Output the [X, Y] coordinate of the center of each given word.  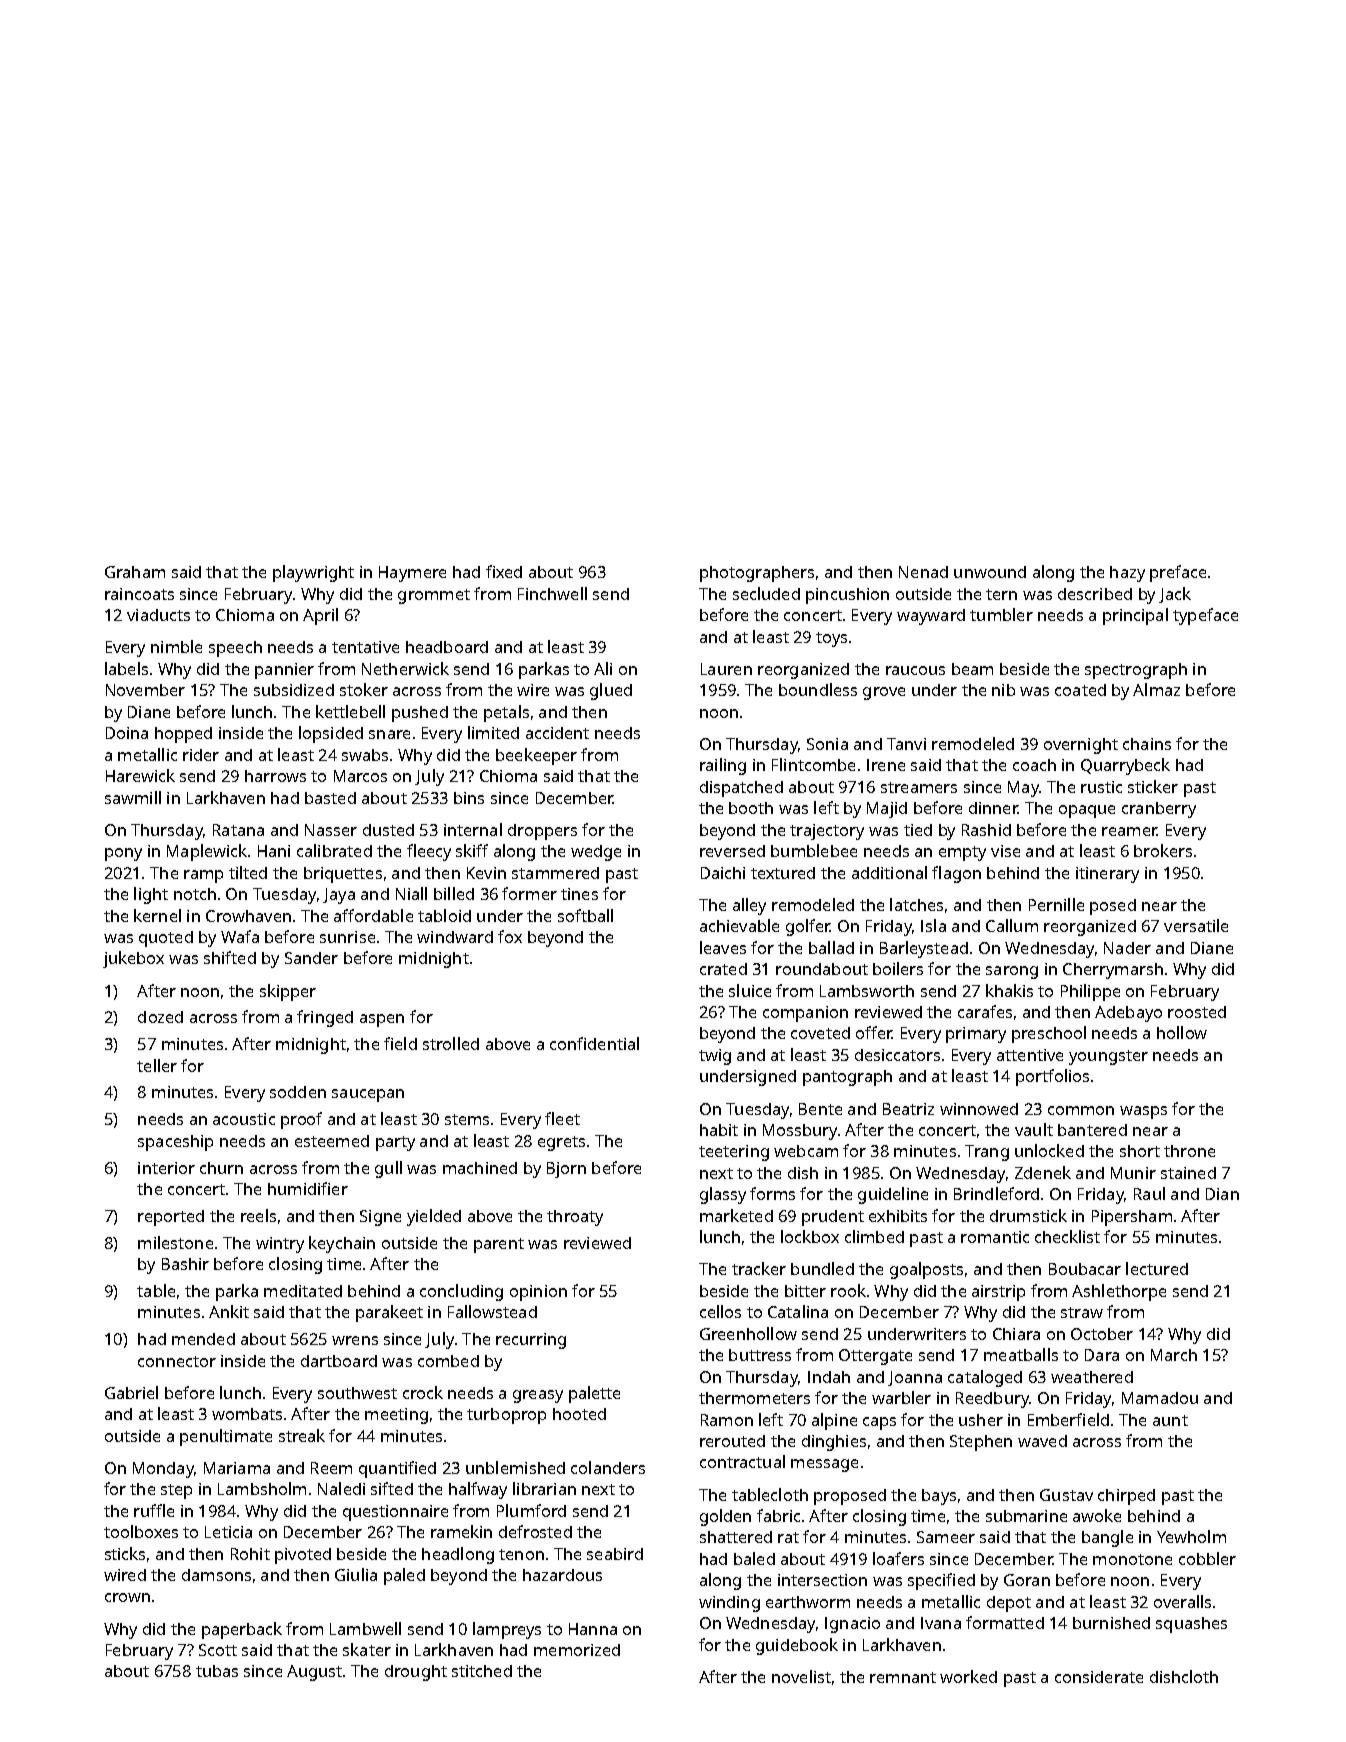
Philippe [1090, 992]
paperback [242, 1630]
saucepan [368, 1095]
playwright [313, 573]
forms [772, 1193]
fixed [504, 571]
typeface [1205, 616]
